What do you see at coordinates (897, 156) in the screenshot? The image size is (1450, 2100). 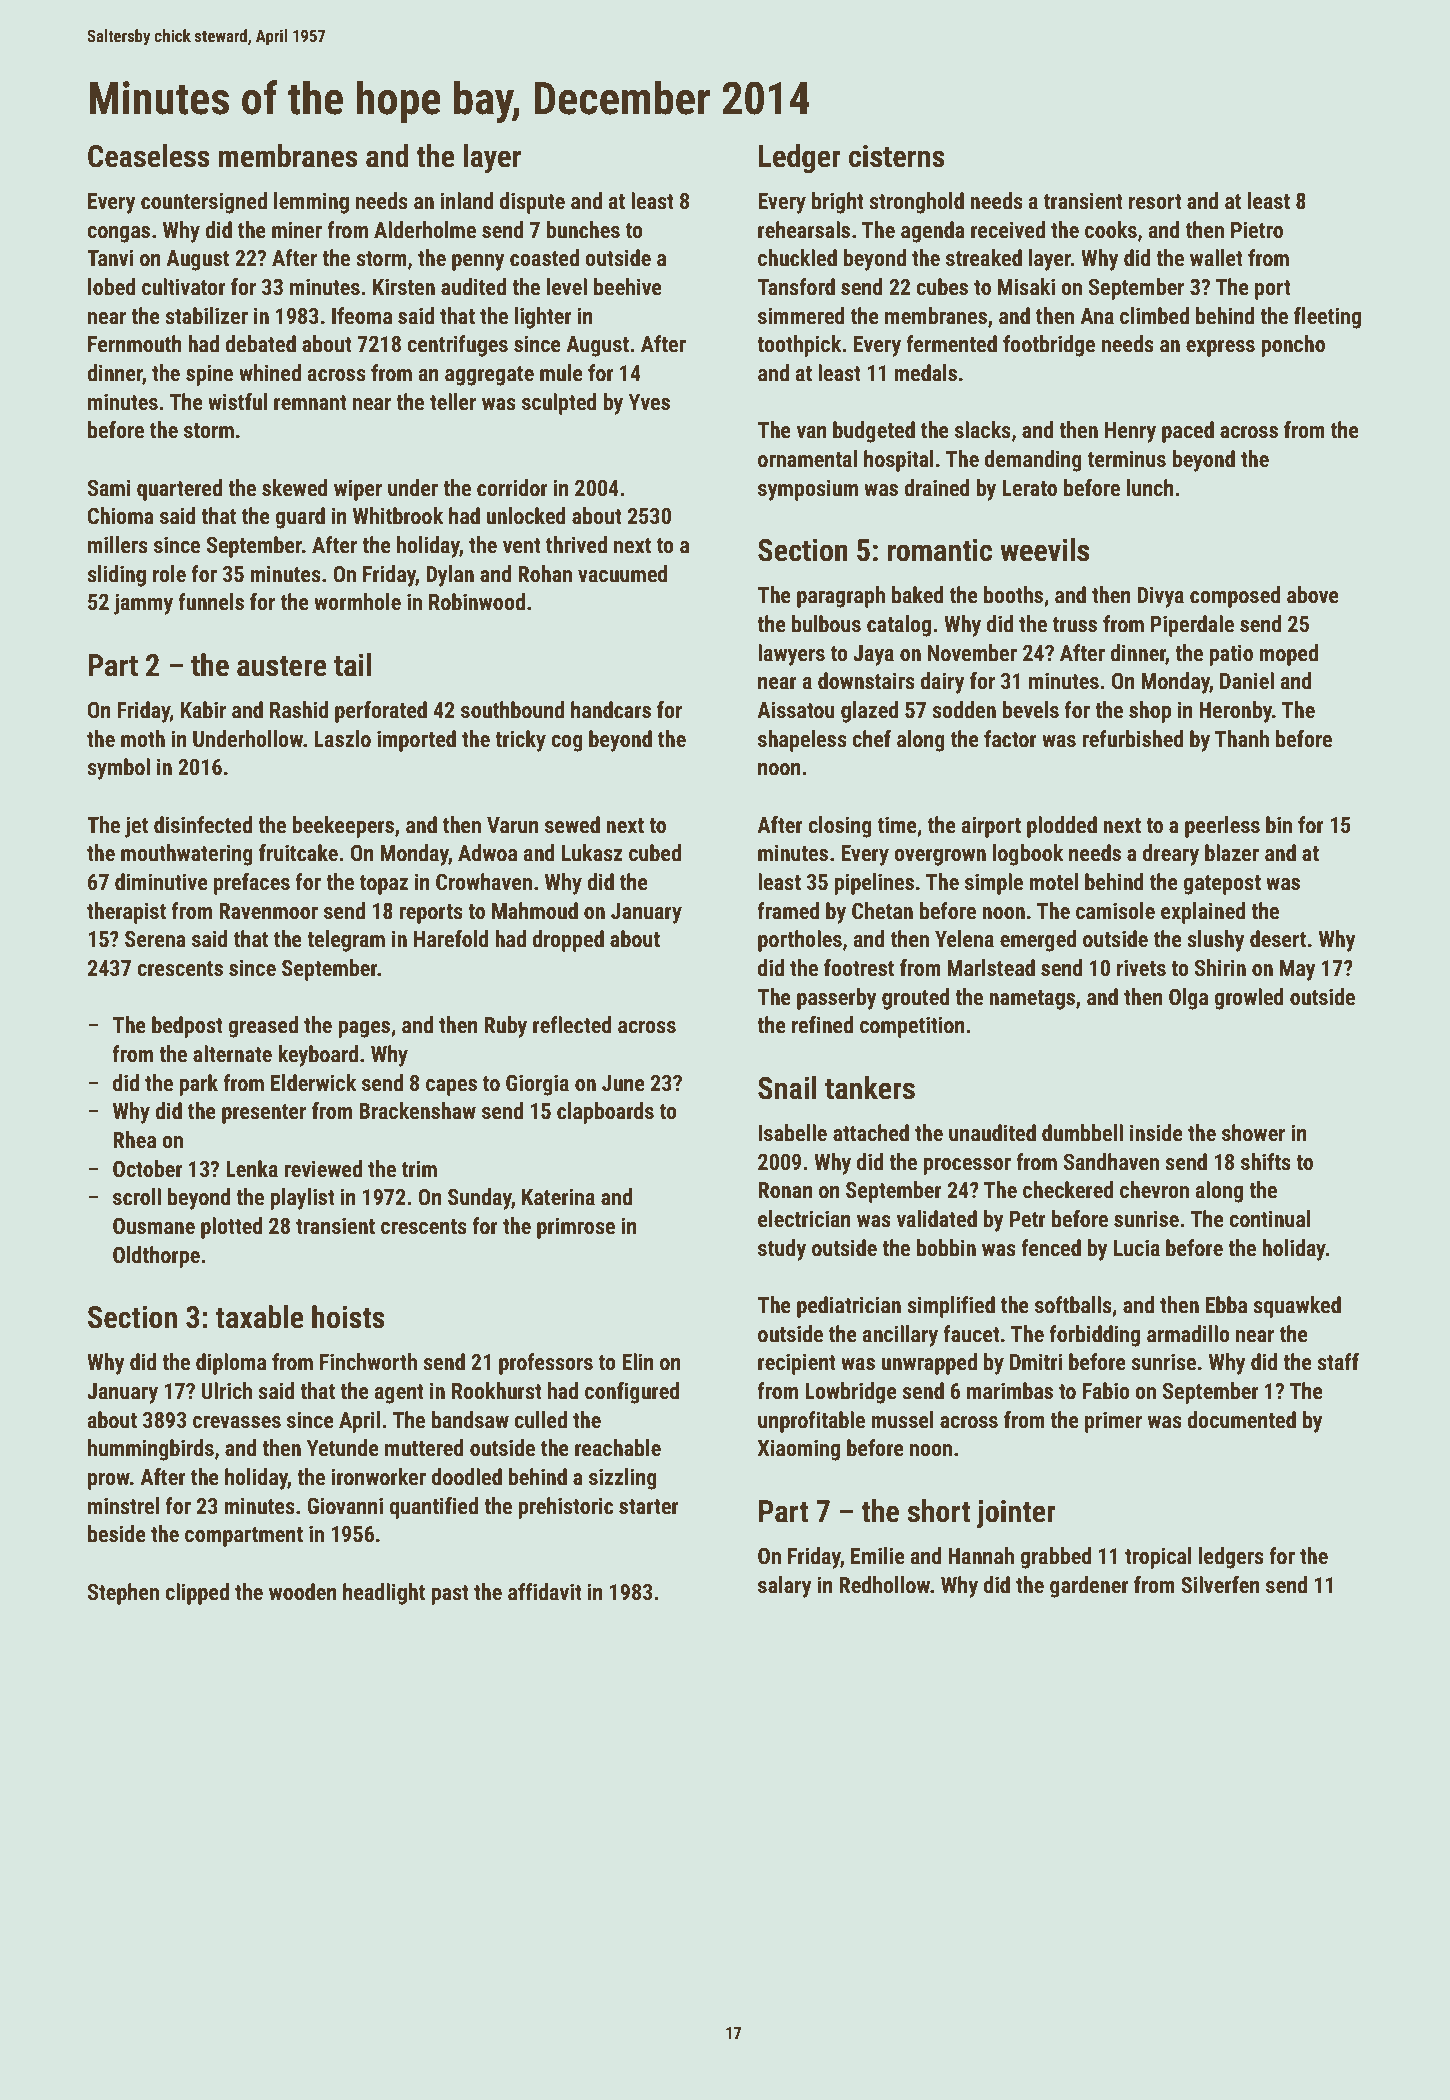 I see `cisterns` at bounding box center [897, 156].
